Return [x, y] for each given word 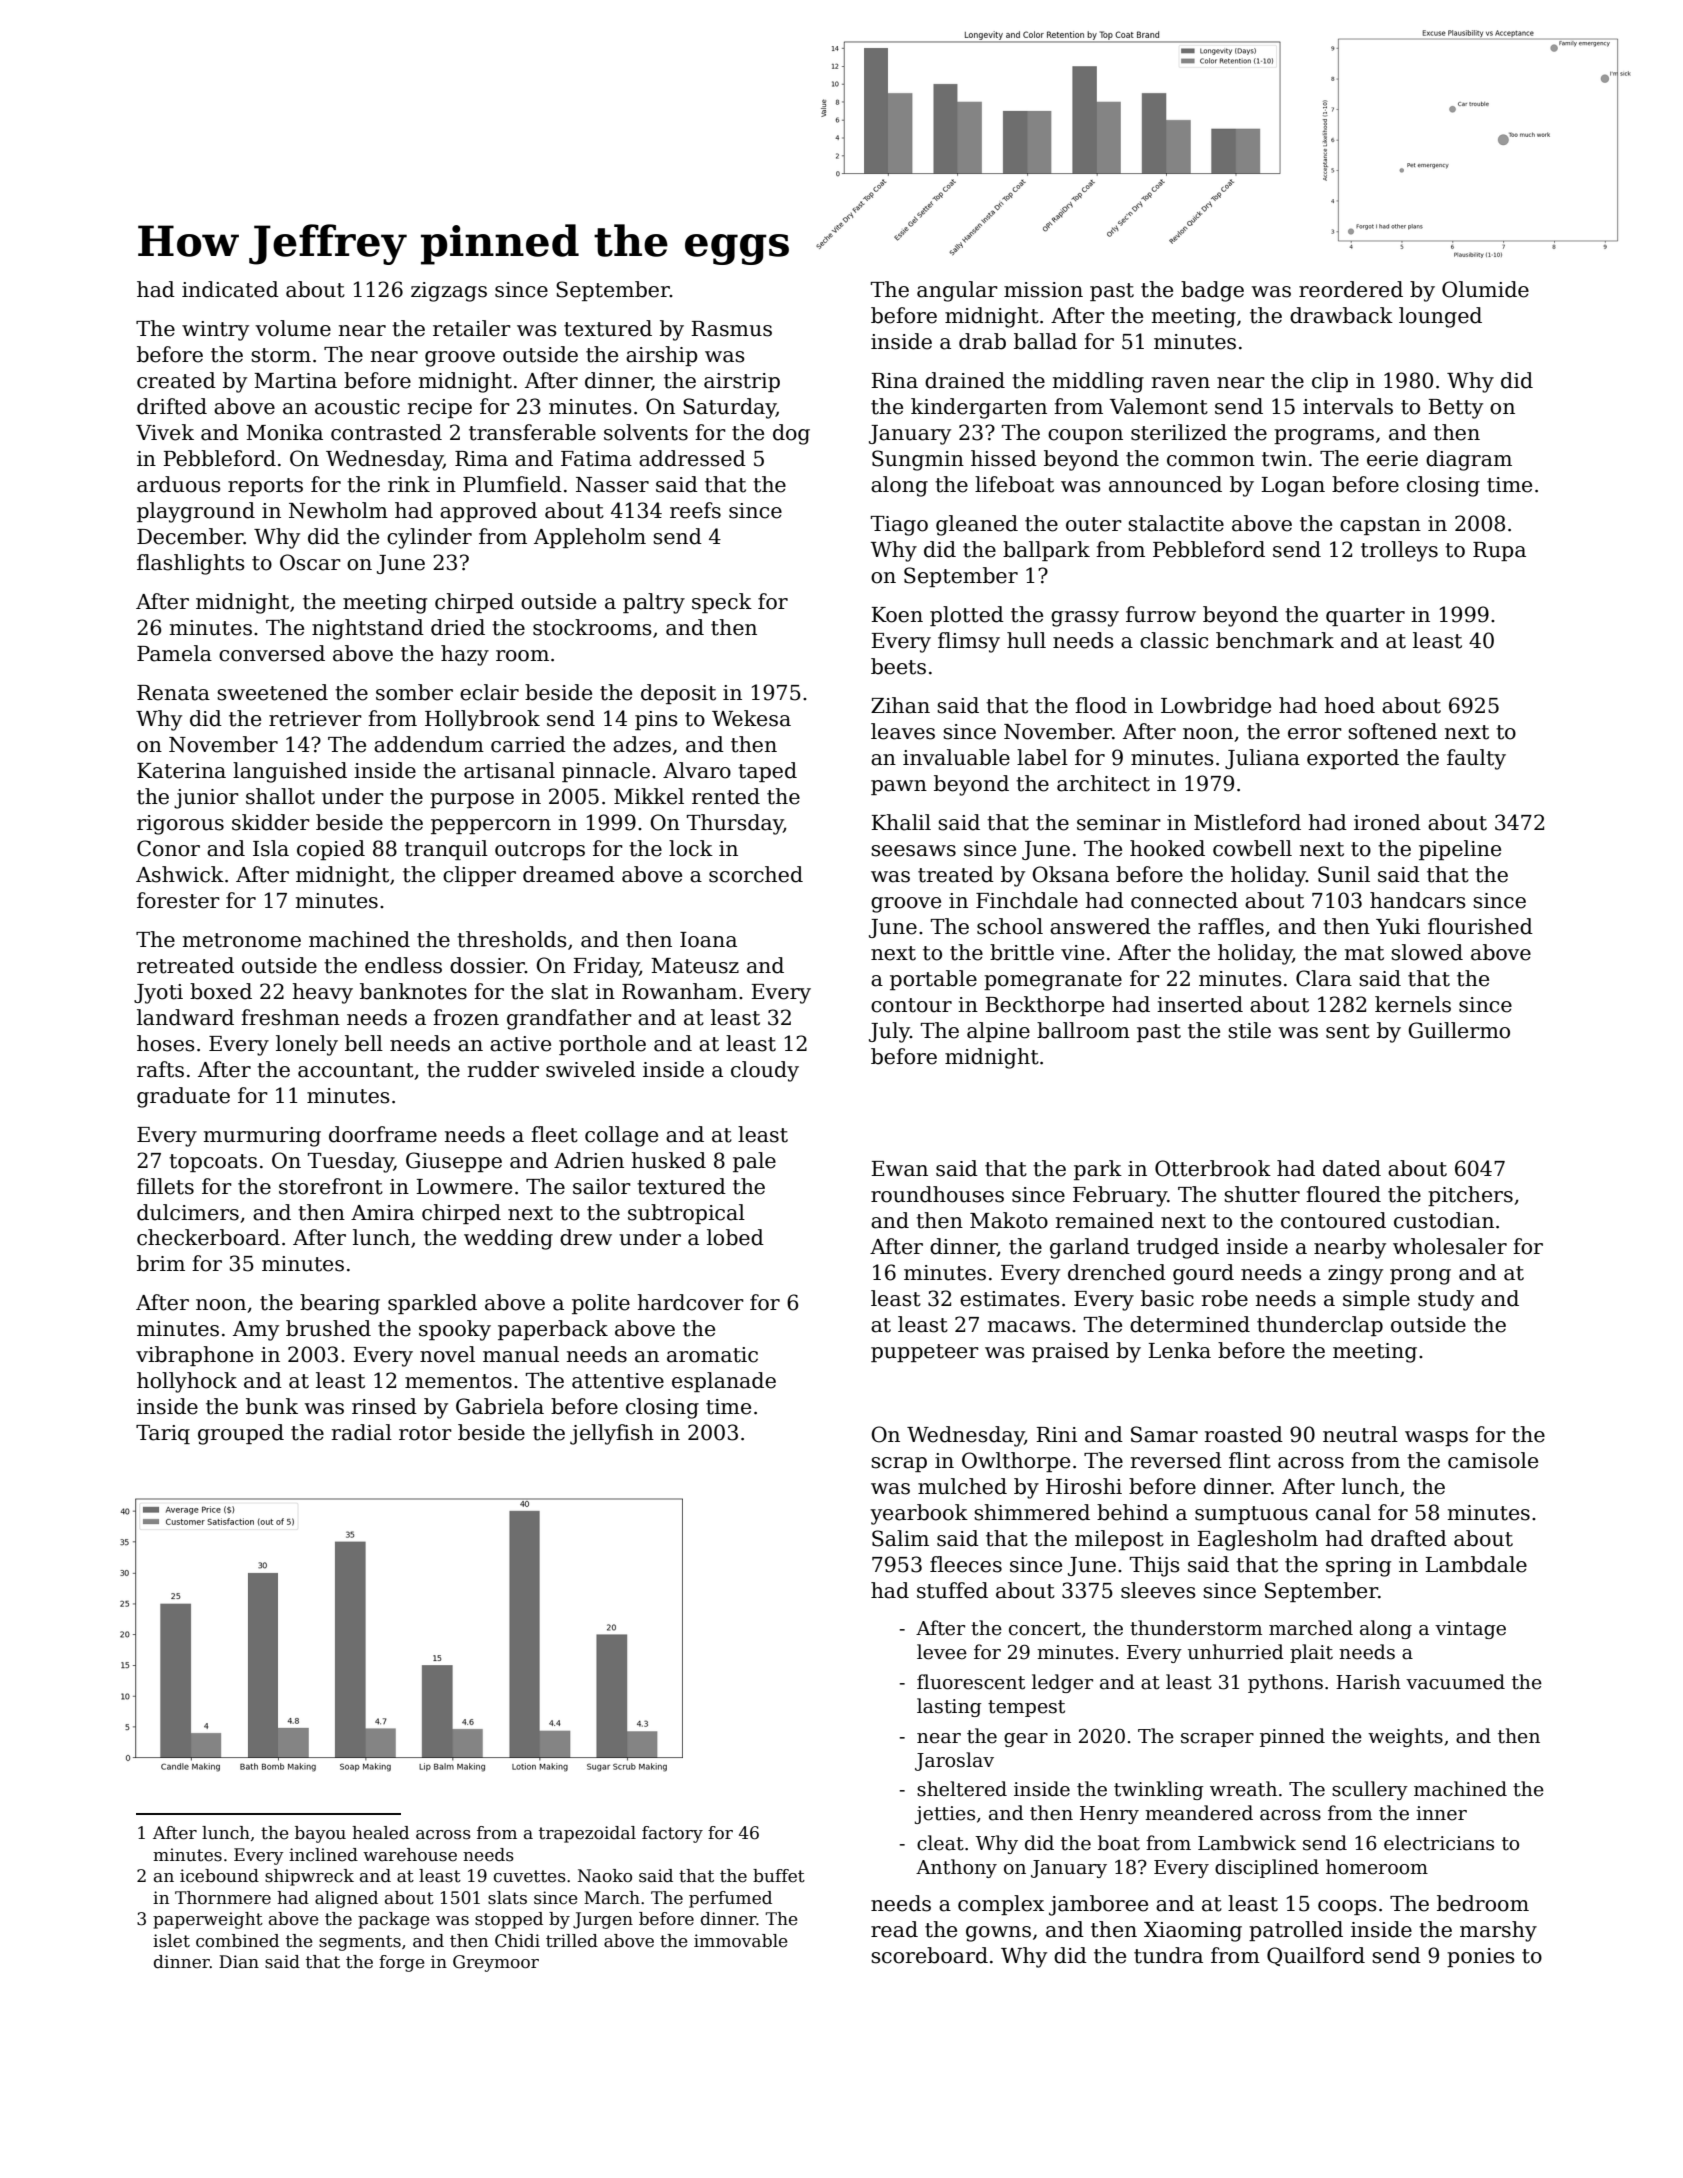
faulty [1476, 759]
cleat [940, 1843]
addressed [692, 458]
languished [290, 772]
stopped [509, 1920]
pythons [1285, 1683]
